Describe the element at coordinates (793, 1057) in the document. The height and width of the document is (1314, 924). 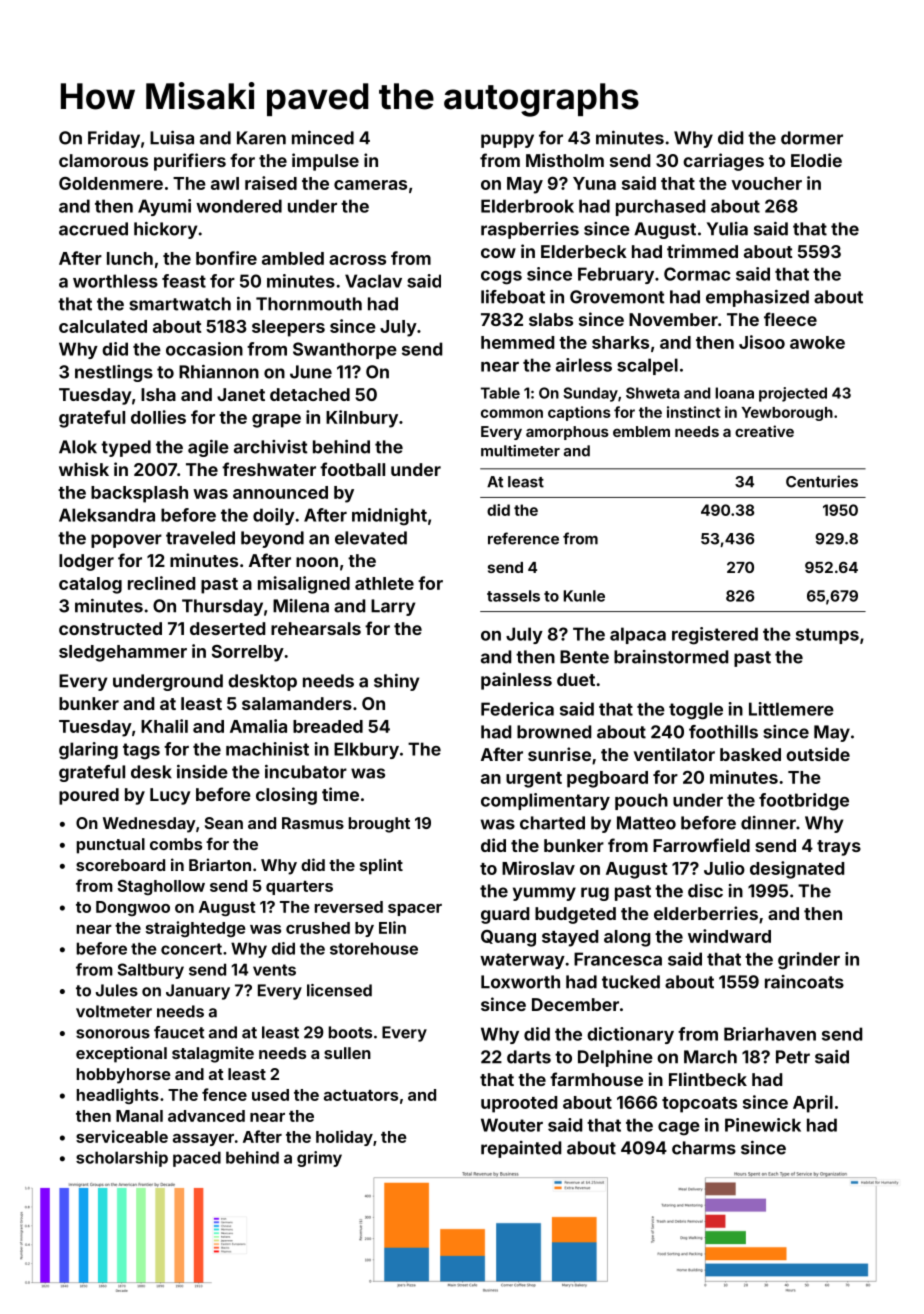
I see `Petr` at that location.
